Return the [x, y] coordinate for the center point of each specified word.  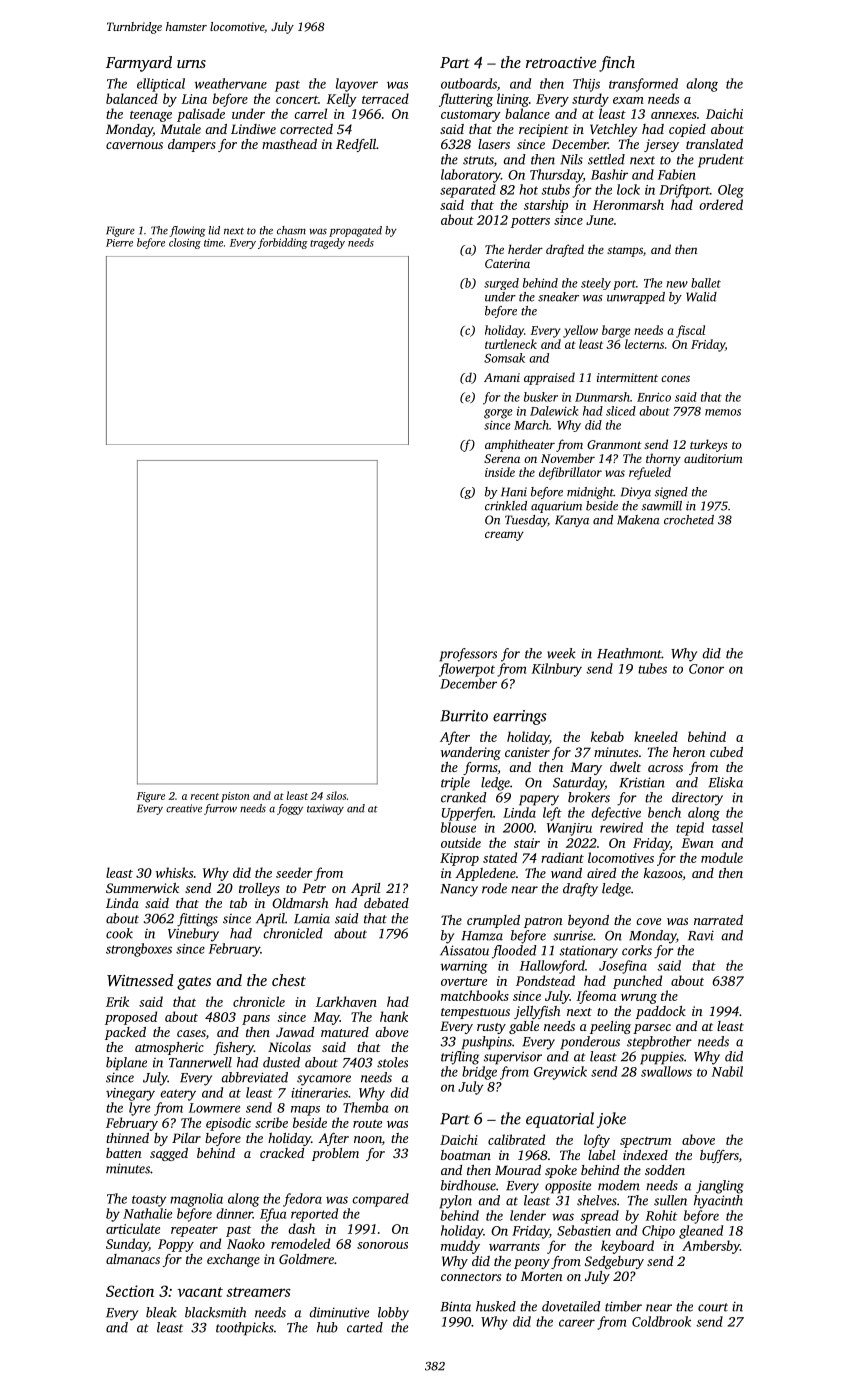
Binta [455, 1306]
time [213, 243]
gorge [498, 414]
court [713, 1307]
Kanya [572, 521]
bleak [161, 1312]
